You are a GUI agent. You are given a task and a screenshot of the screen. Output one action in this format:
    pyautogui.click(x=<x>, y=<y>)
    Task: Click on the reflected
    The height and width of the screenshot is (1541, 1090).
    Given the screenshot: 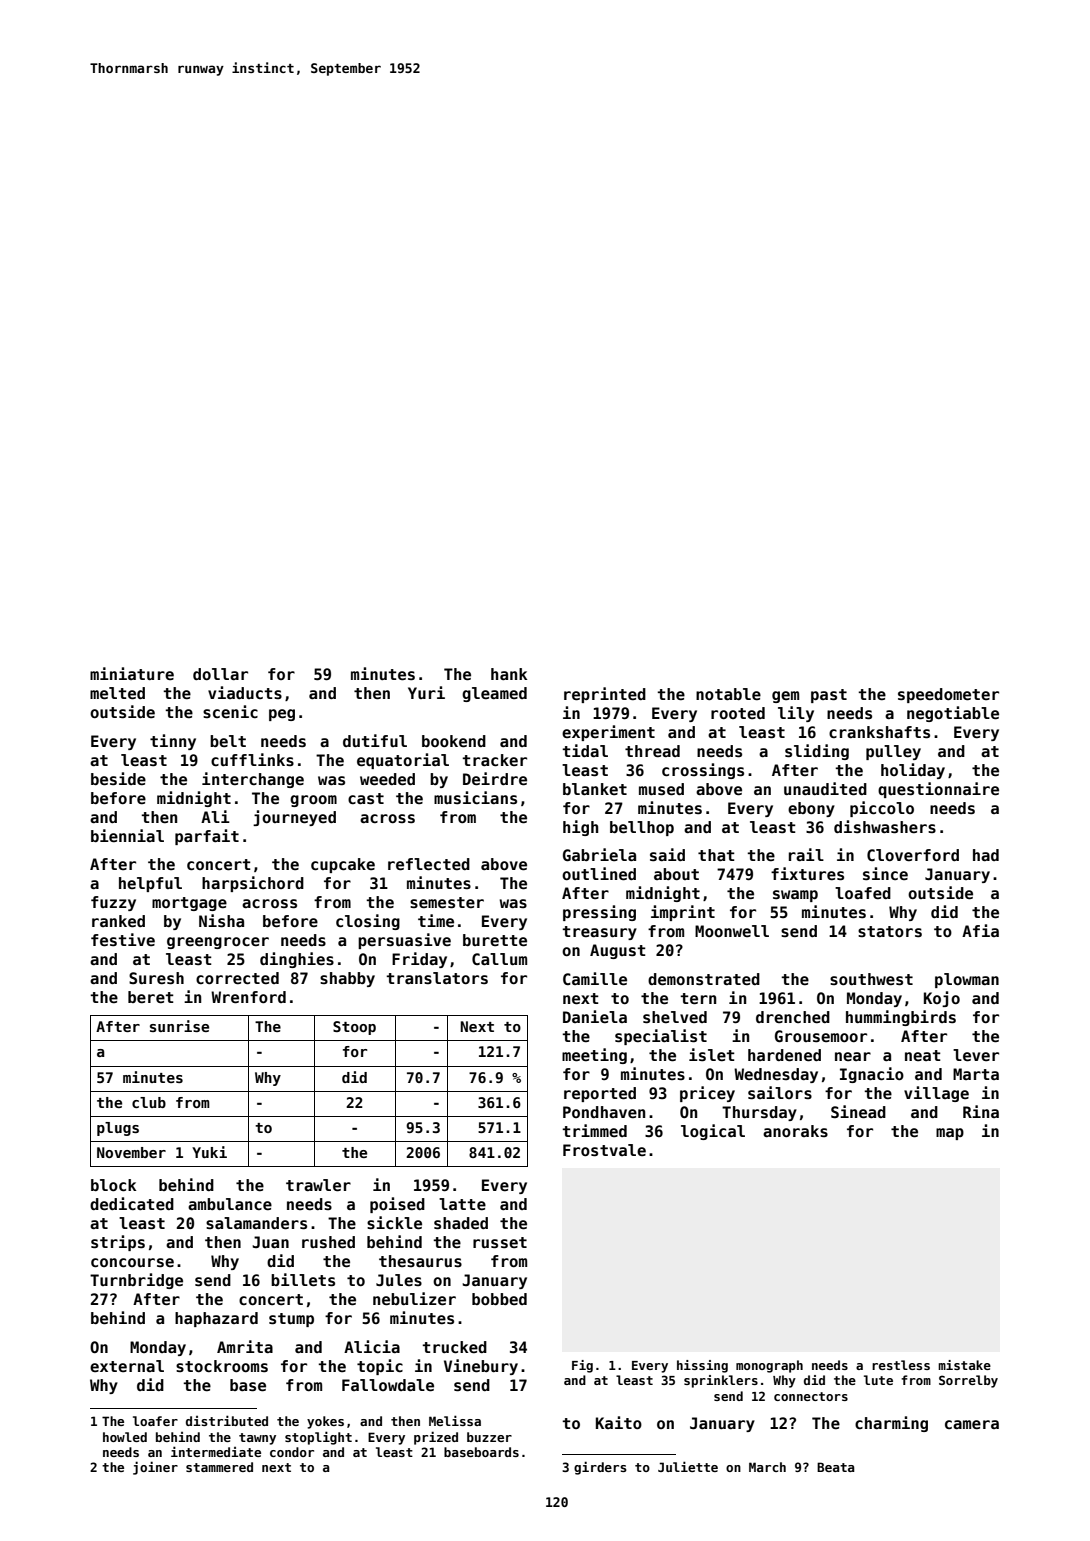 What is the action you would take?
    pyautogui.click(x=429, y=864)
